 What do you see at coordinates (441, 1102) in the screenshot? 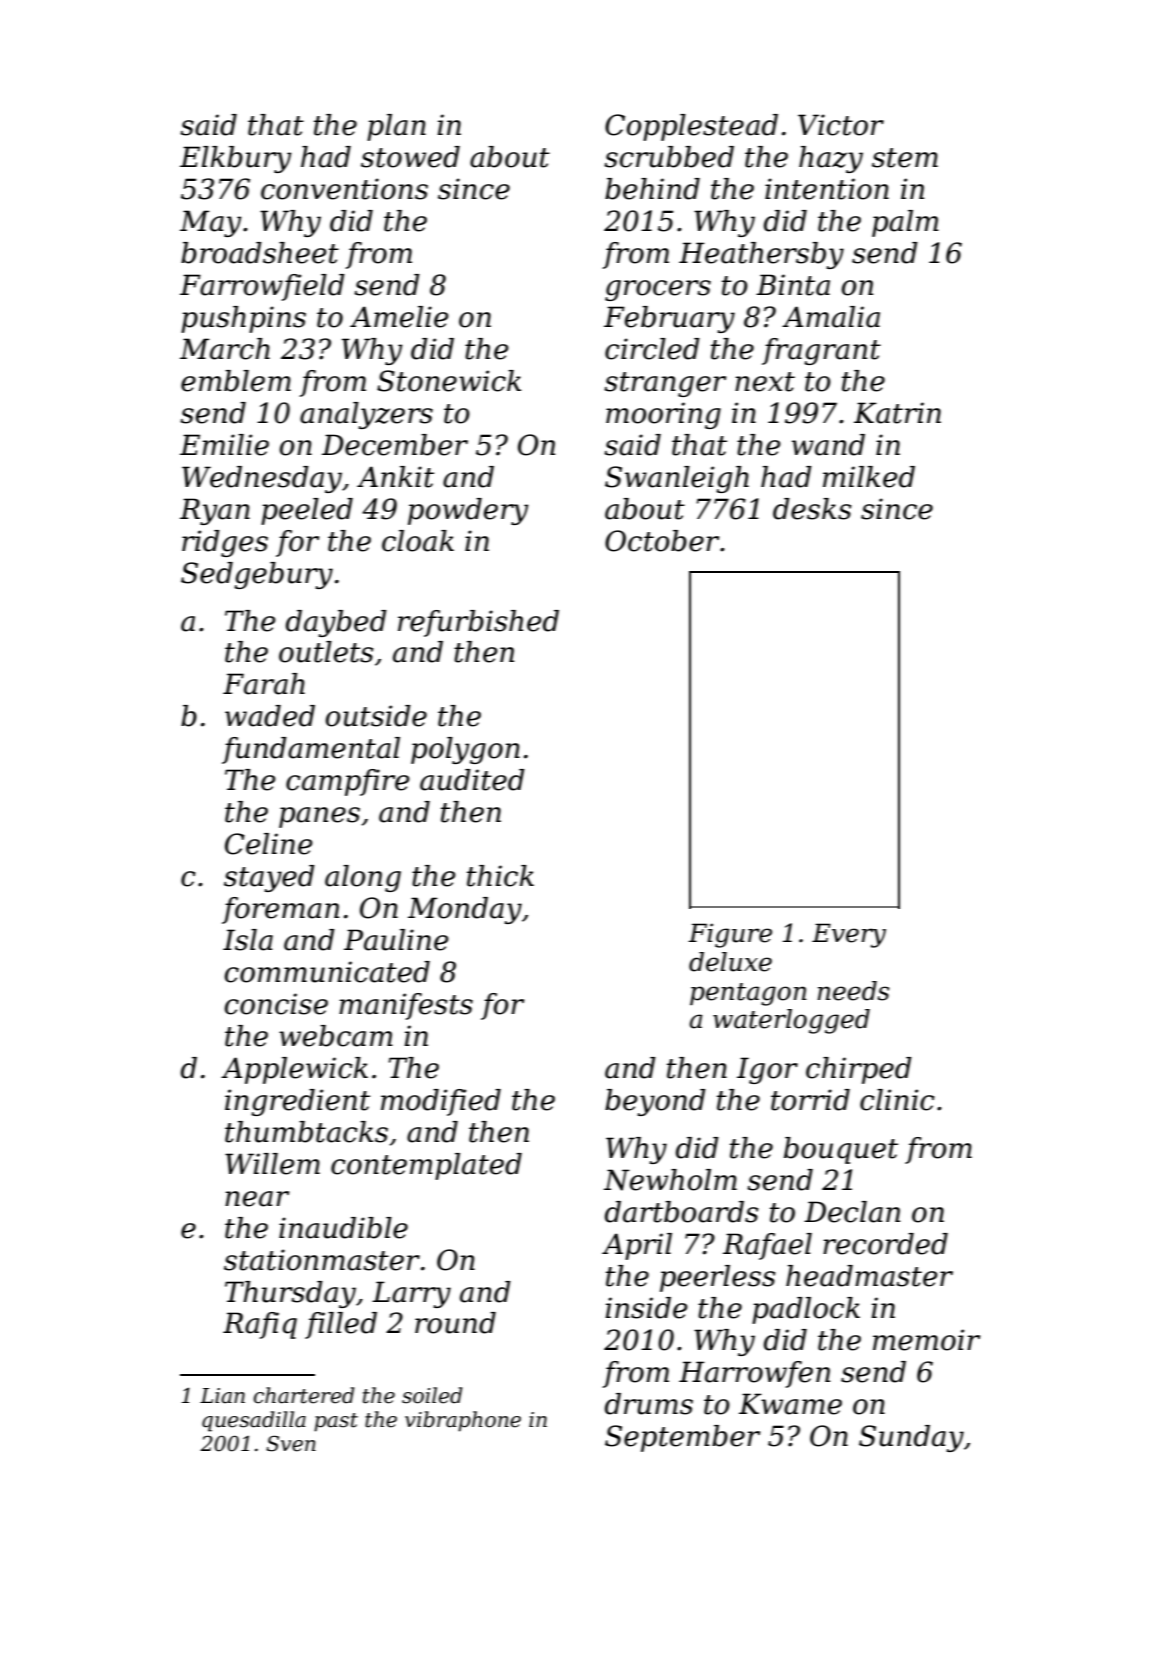
I see `modified` at bounding box center [441, 1102].
